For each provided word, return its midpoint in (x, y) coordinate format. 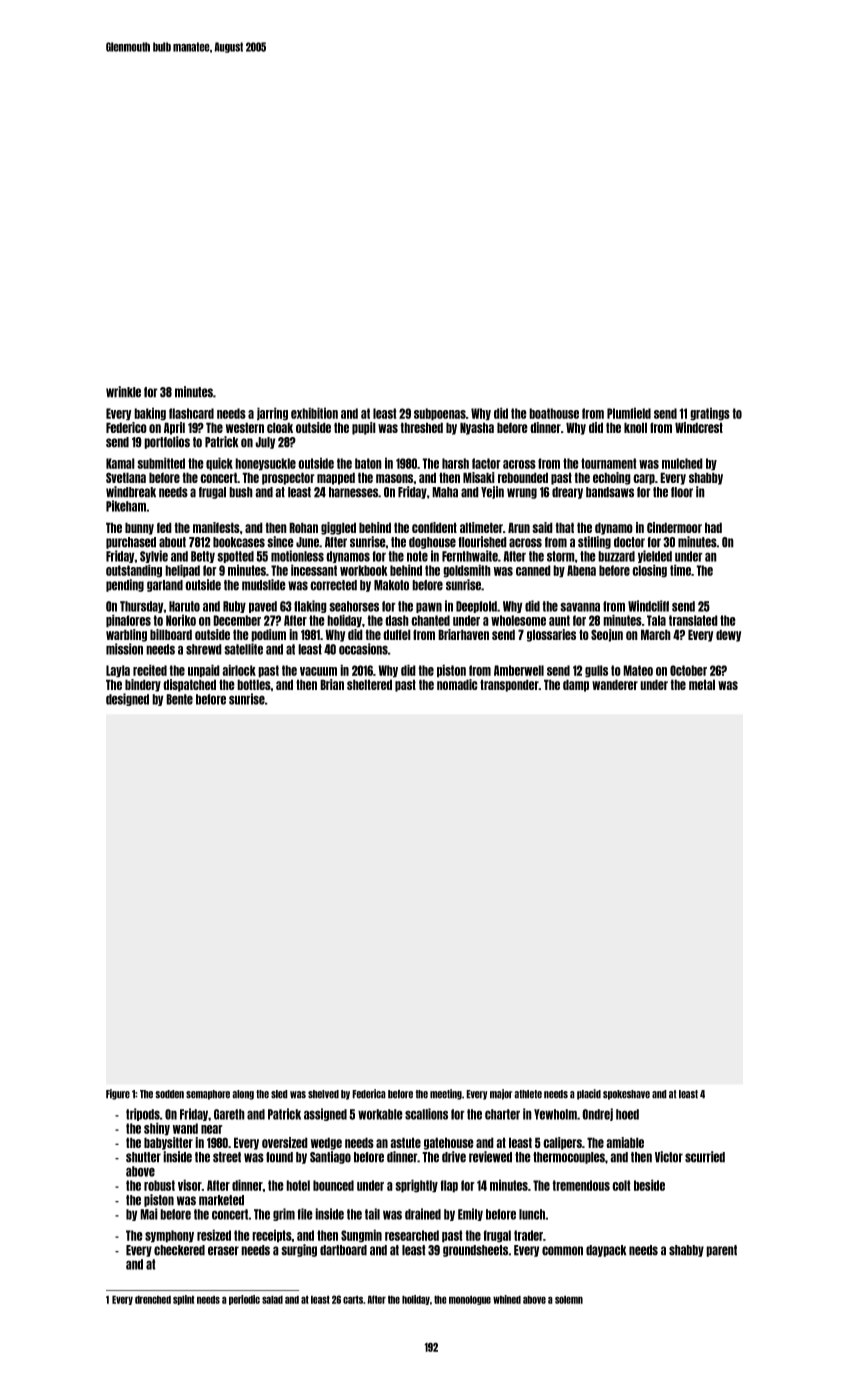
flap (449, 1186)
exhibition (314, 413)
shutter (143, 1157)
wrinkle (123, 392)
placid (589, 1094)
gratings (710, 414)
